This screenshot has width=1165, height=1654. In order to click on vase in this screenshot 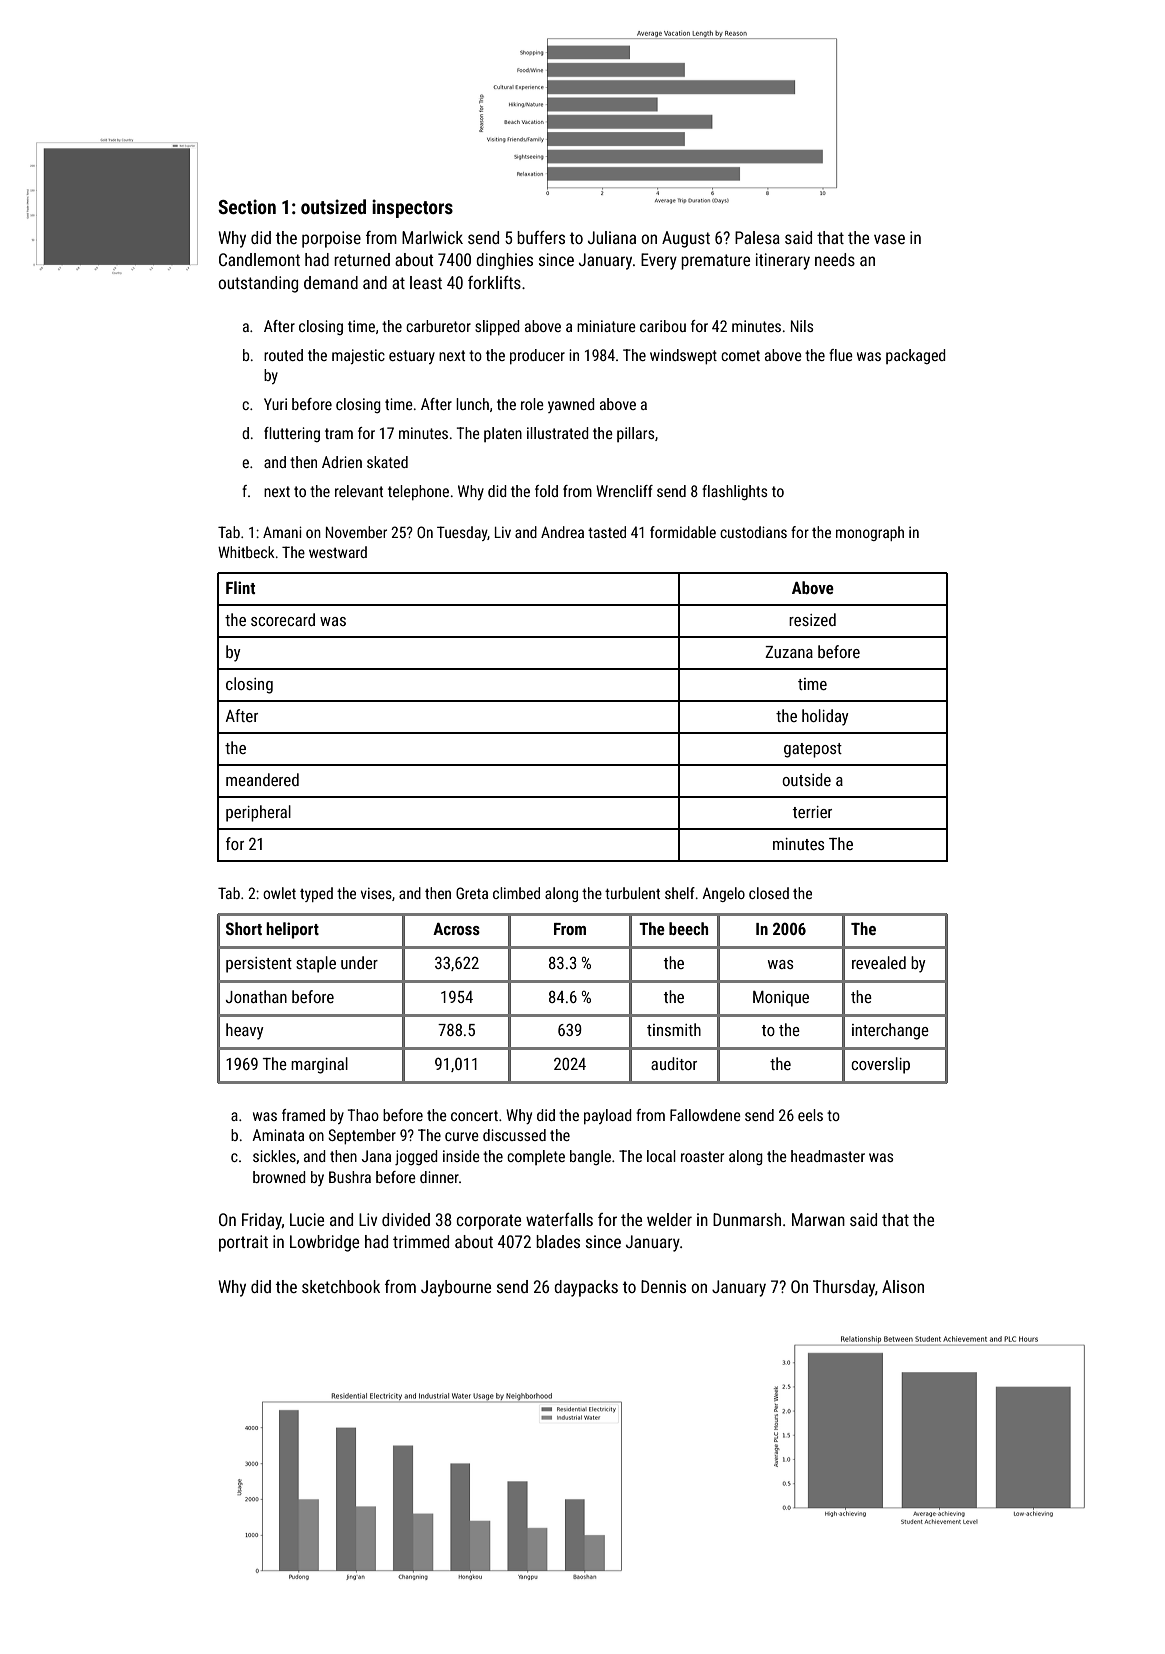, I will do `click(889, 239)`.
